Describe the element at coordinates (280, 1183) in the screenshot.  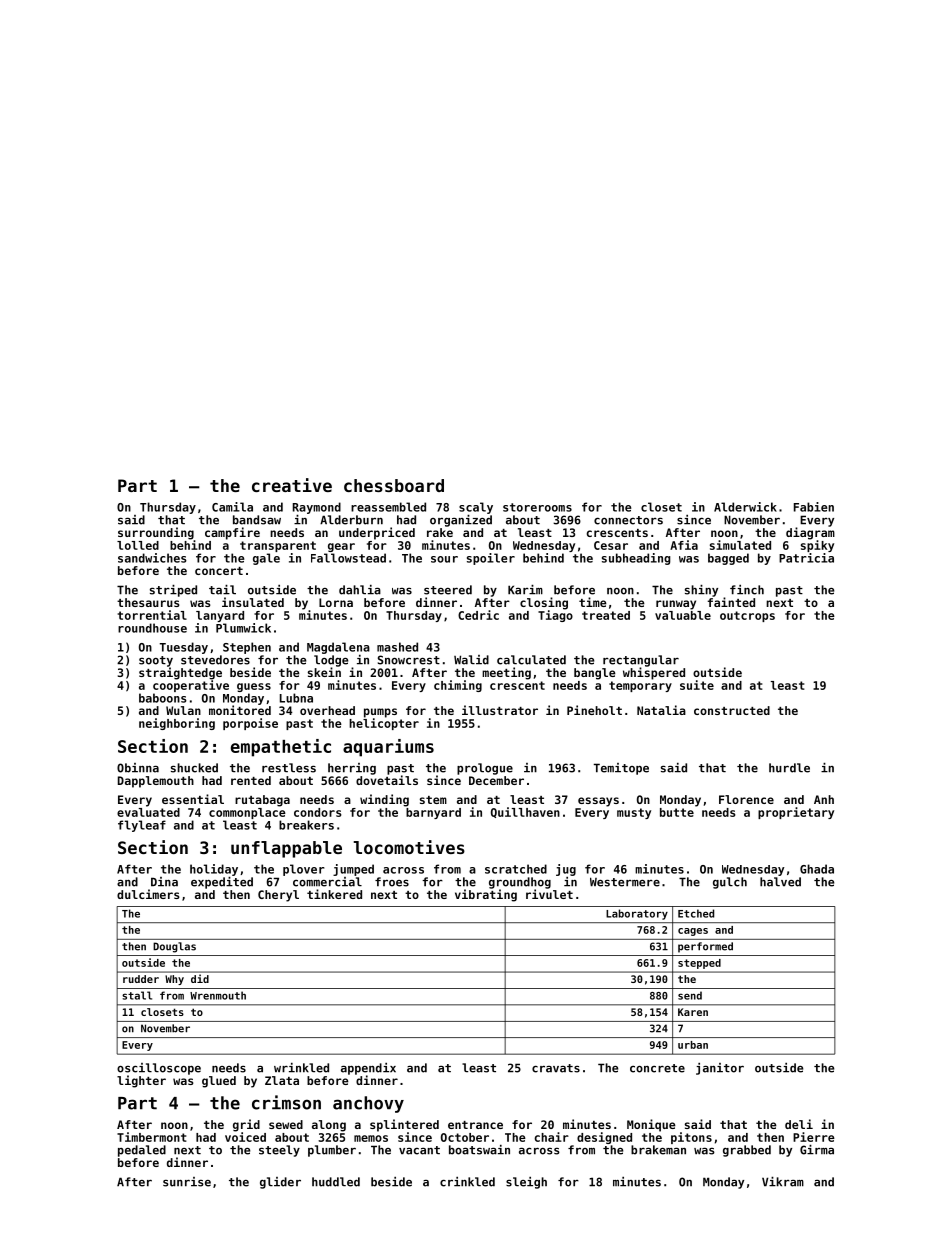
I see `glider` at that location.
